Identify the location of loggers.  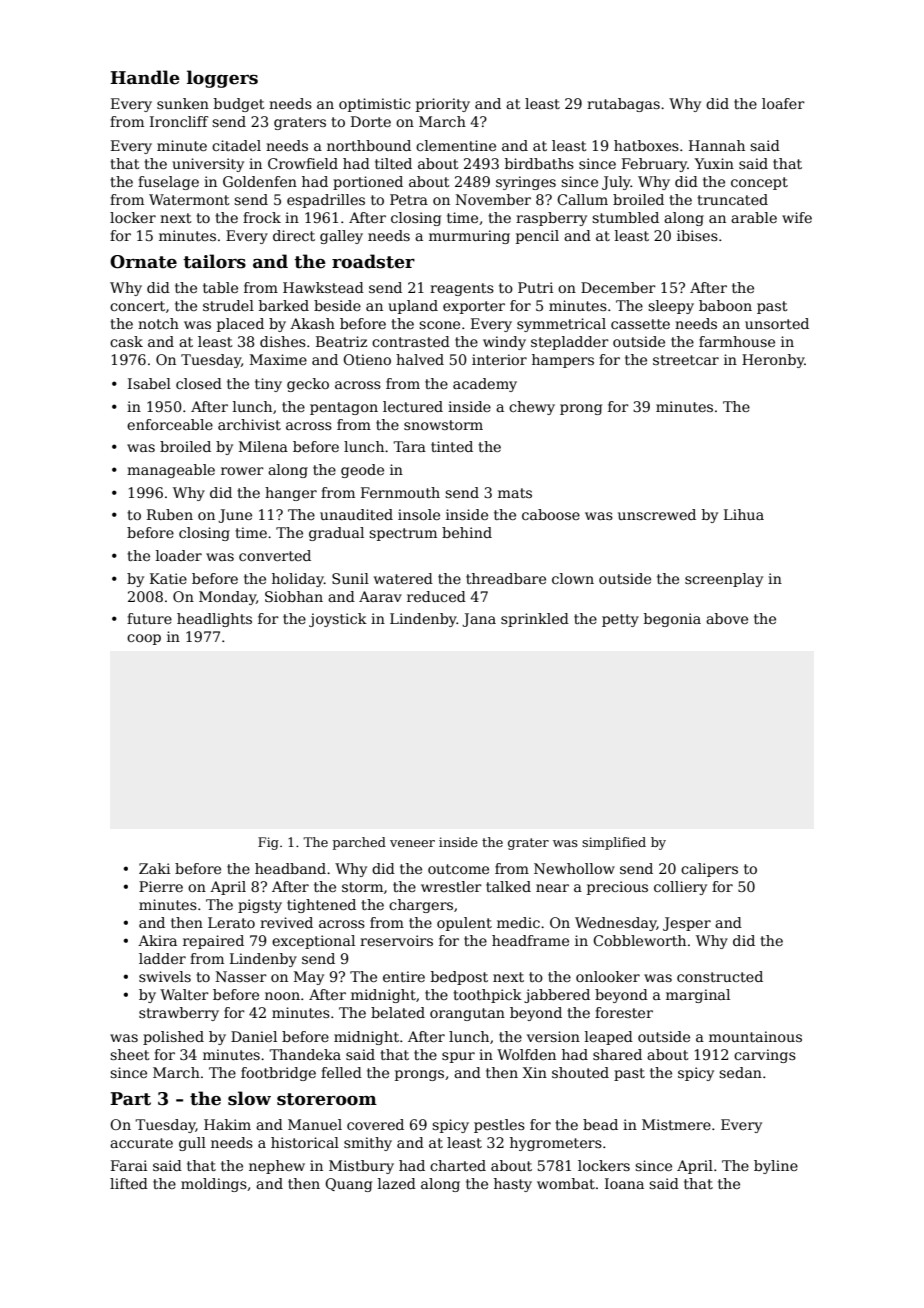
(222, 79).
